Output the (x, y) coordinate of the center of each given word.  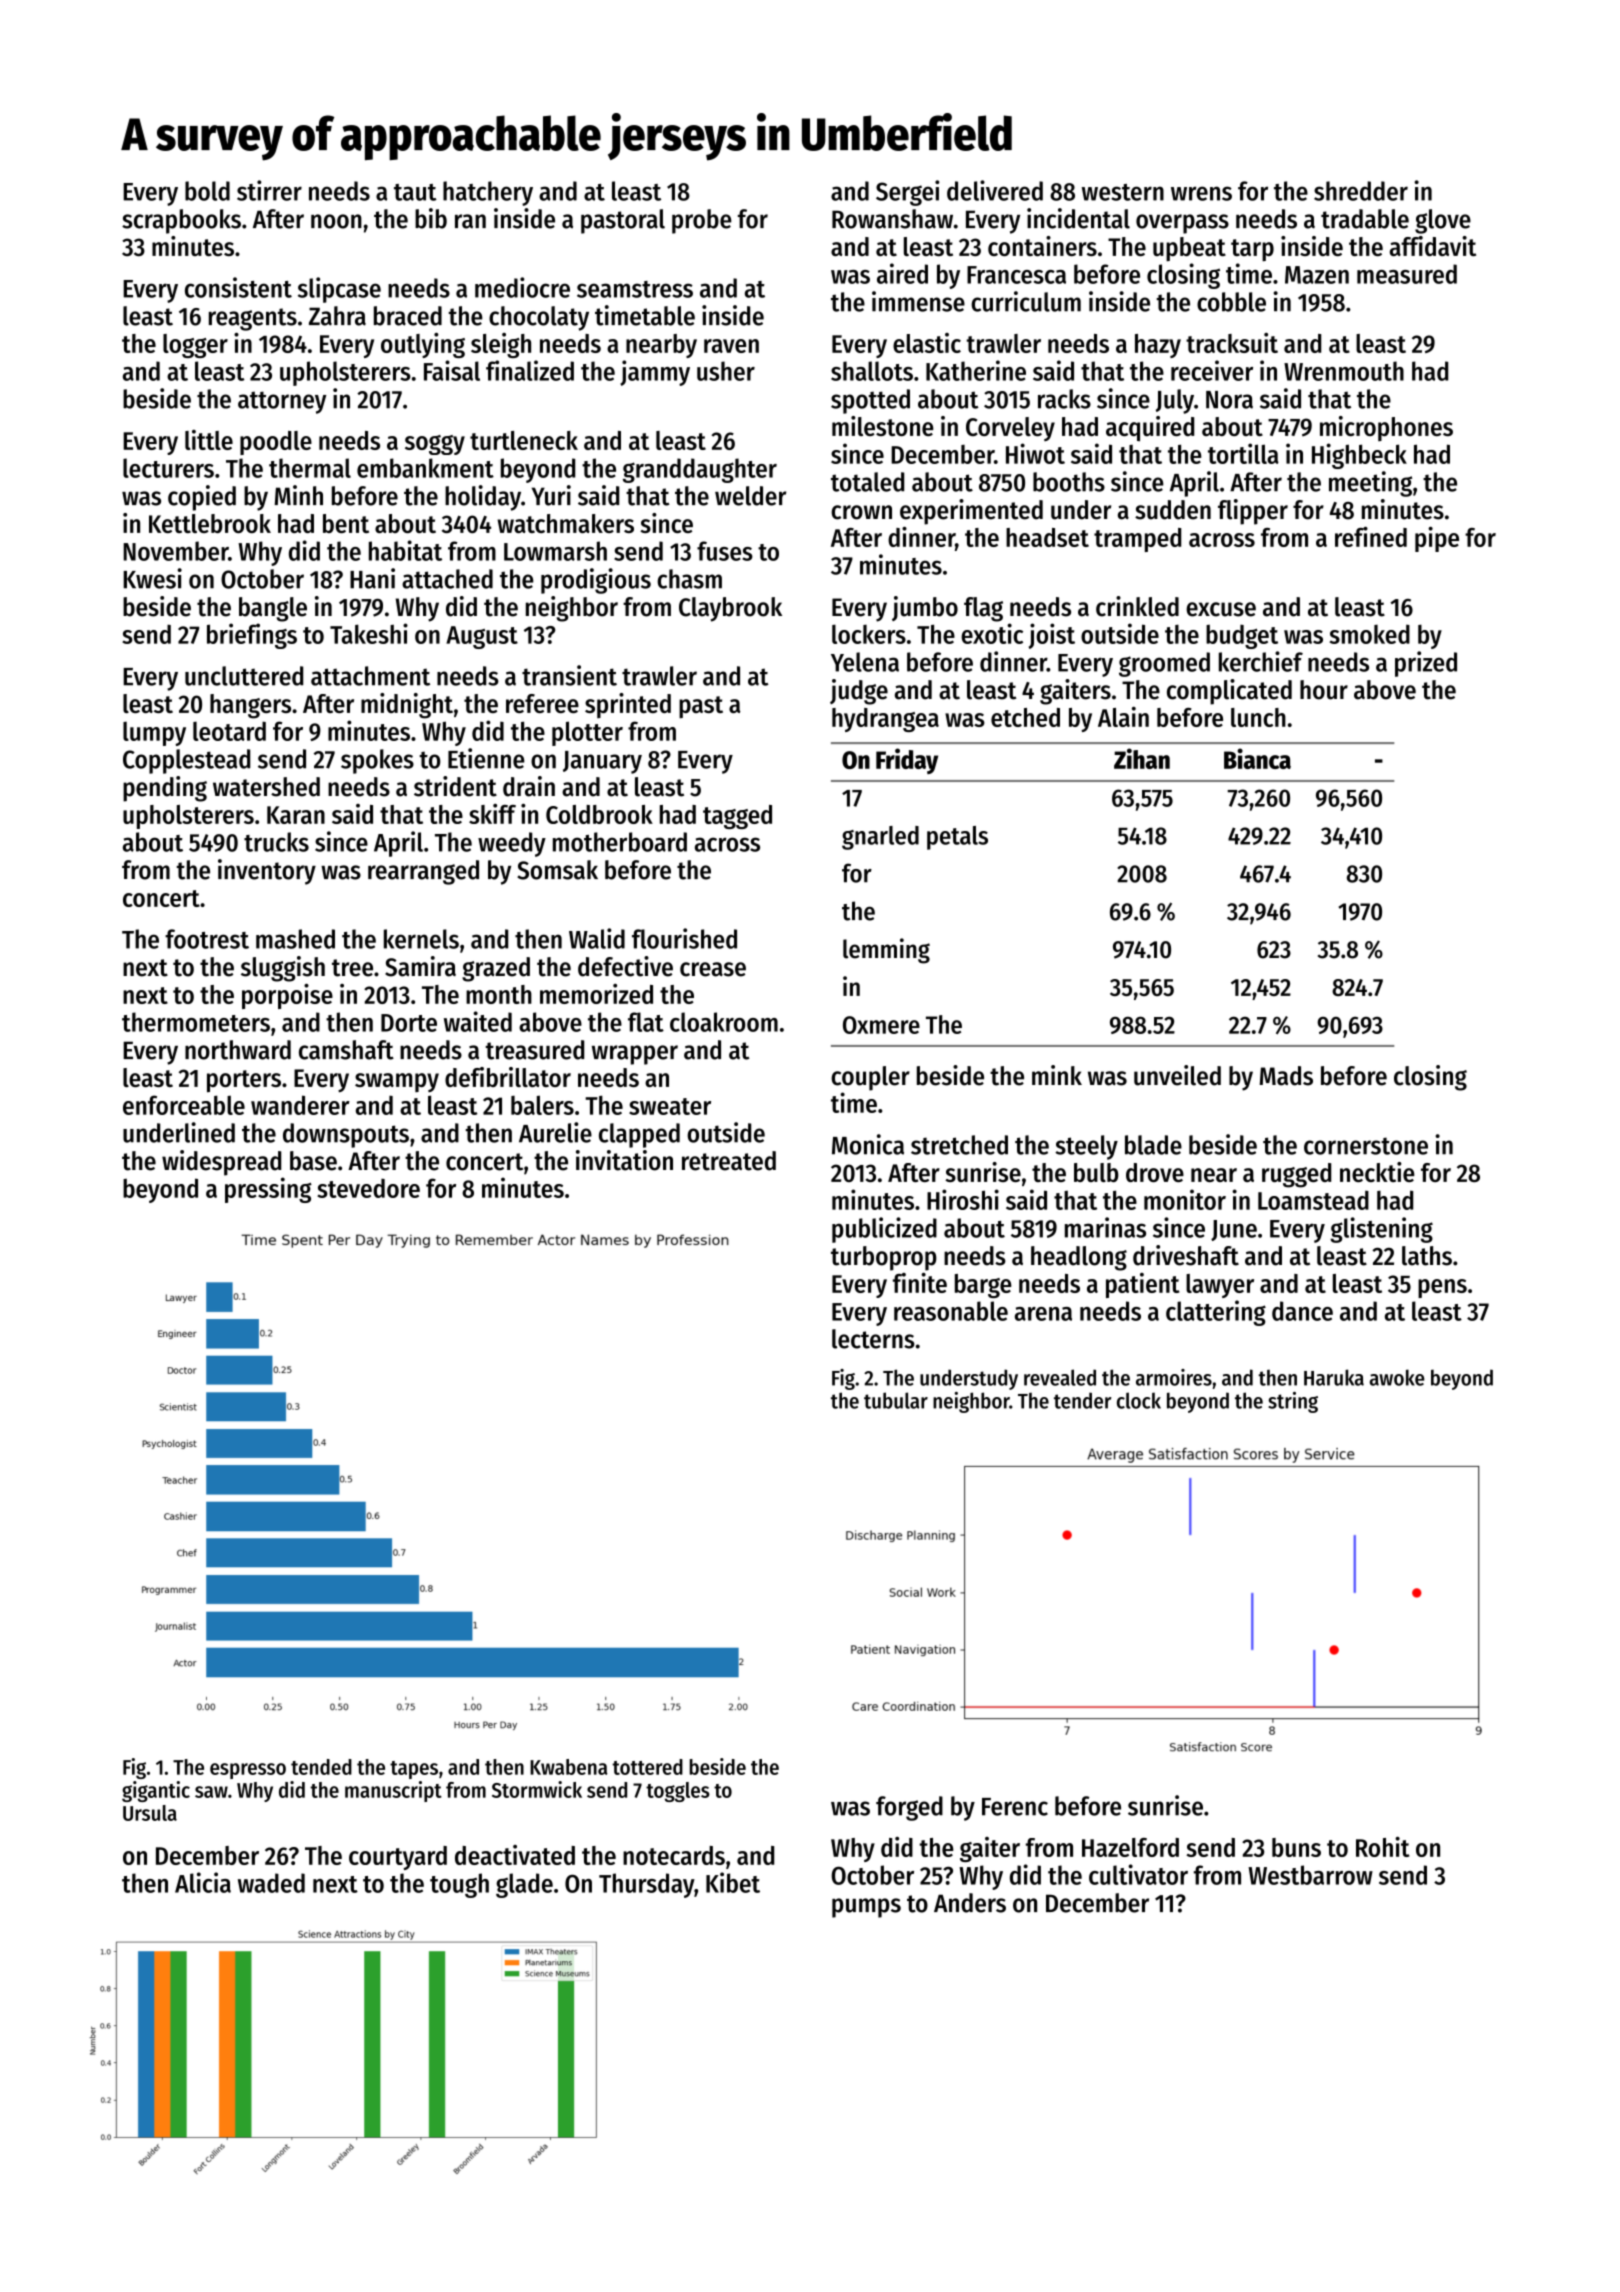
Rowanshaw (892, 219)
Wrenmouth (1344, 371)
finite (920, 1283)
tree (352, 968)
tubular (896, 1400)
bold (207, 191)
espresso (248, 1771)
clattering (1216, 1313)
